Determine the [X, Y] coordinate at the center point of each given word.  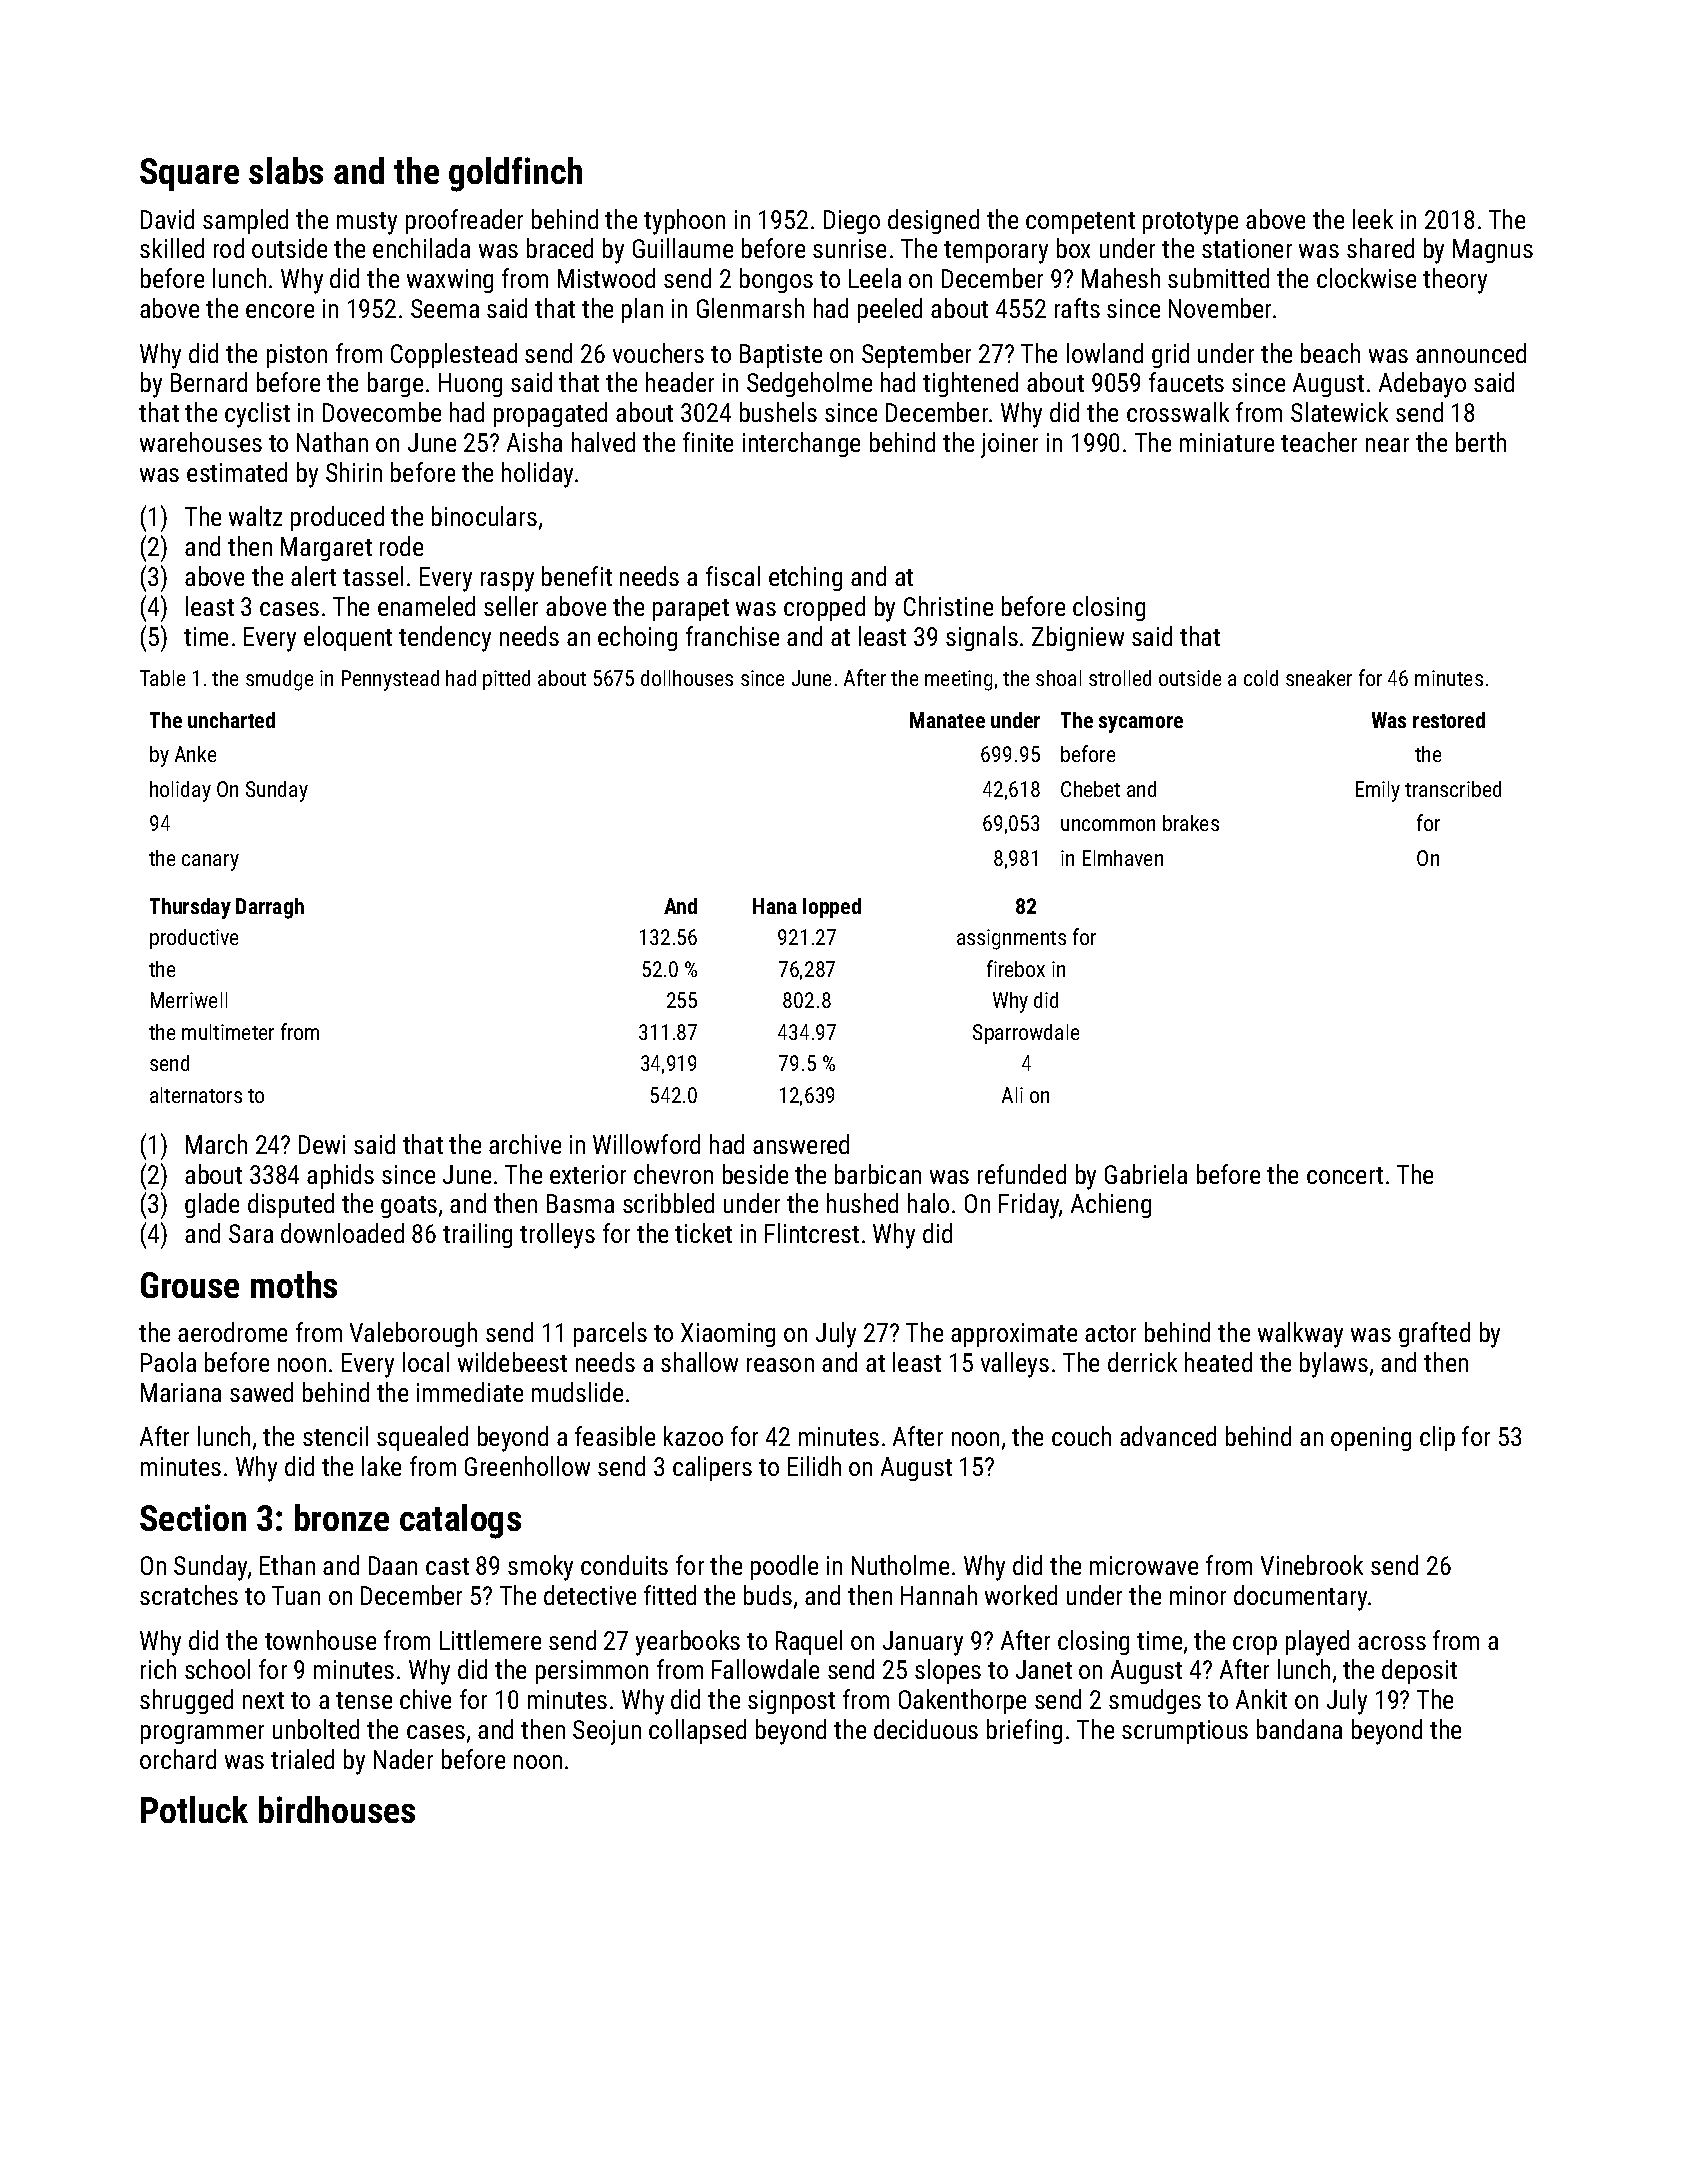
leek [1373, 219]
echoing [637, 638]
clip [1437, 1438]
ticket [703, 1233]
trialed [302, 1759]
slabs [286, 170]
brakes [1191, 823]
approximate [1014, 1335]
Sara [251, 1233]
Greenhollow [527, 1466]
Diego [852, 222]
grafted [1434, 1334]
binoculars [484, 516]
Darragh [270, 908]
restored [1449, 720]
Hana [775, 906]
